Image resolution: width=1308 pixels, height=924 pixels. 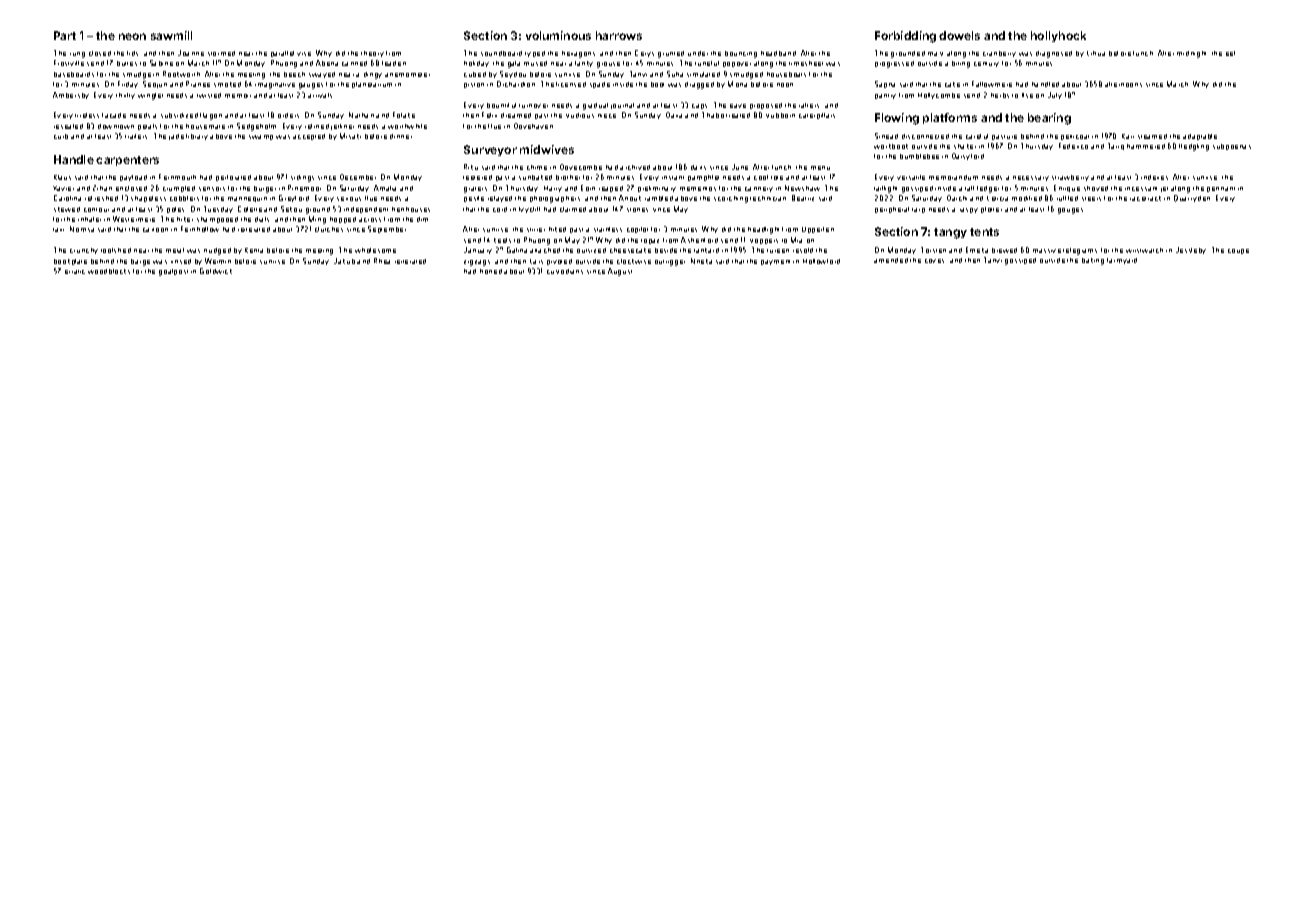 What do you see at coordinates (619, 35) in the screenshot?
I see `harrows` at bounding box center [619, 35].
